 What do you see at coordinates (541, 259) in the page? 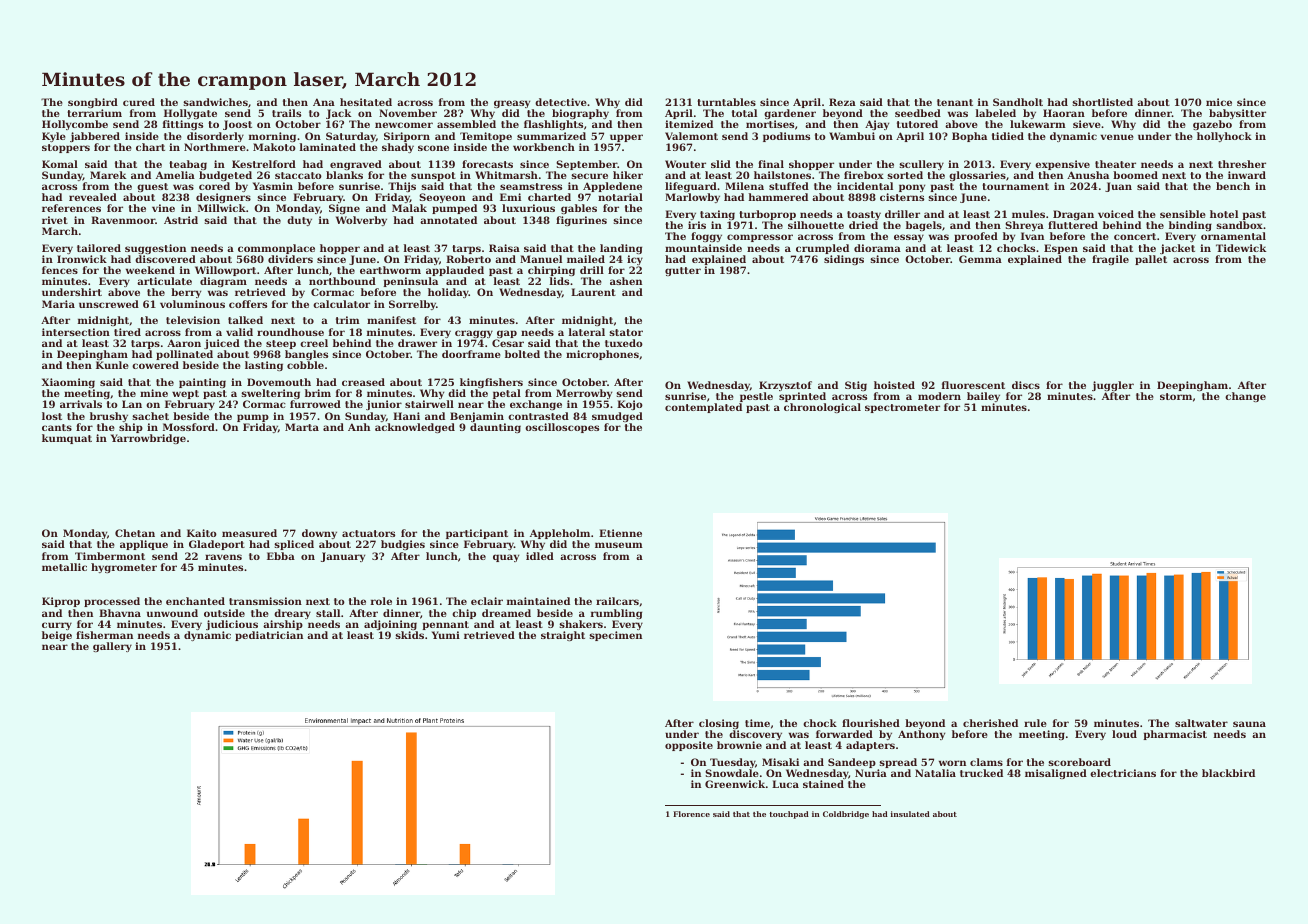
I see `Manuel` at bounding box center [541, 259].
